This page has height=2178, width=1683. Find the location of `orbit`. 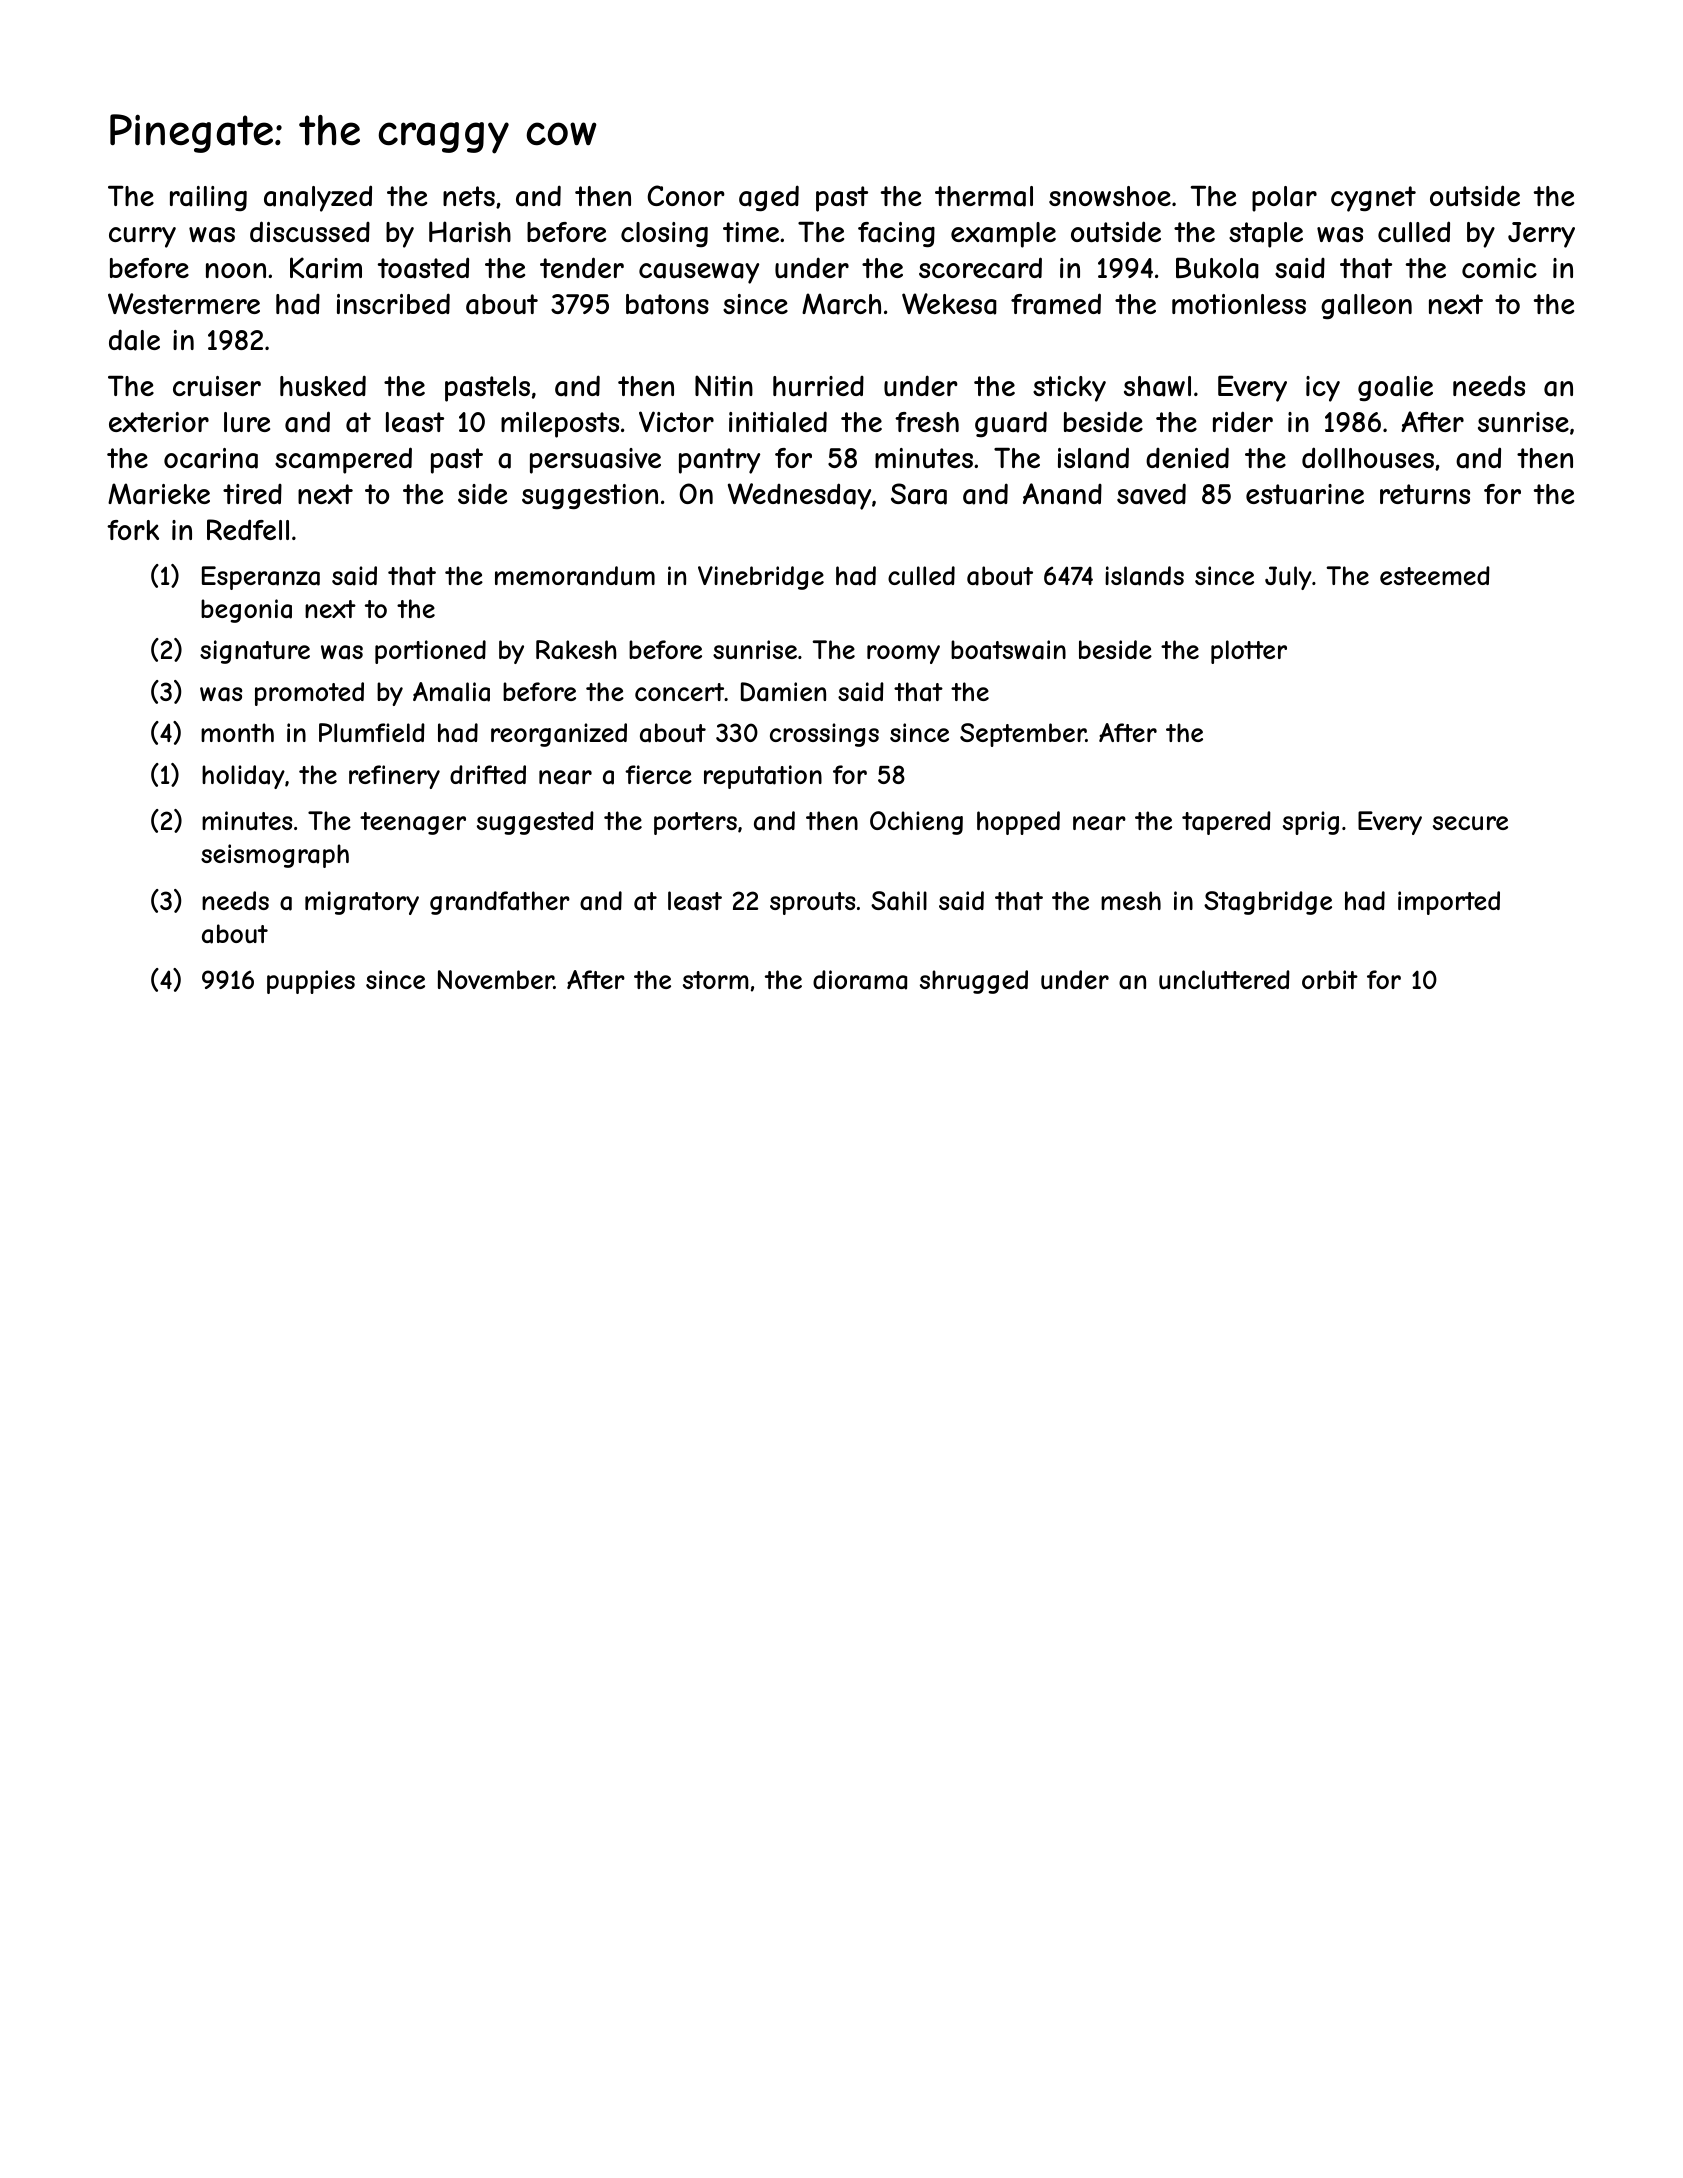

orbit is located at coordinates (1330, 979).
